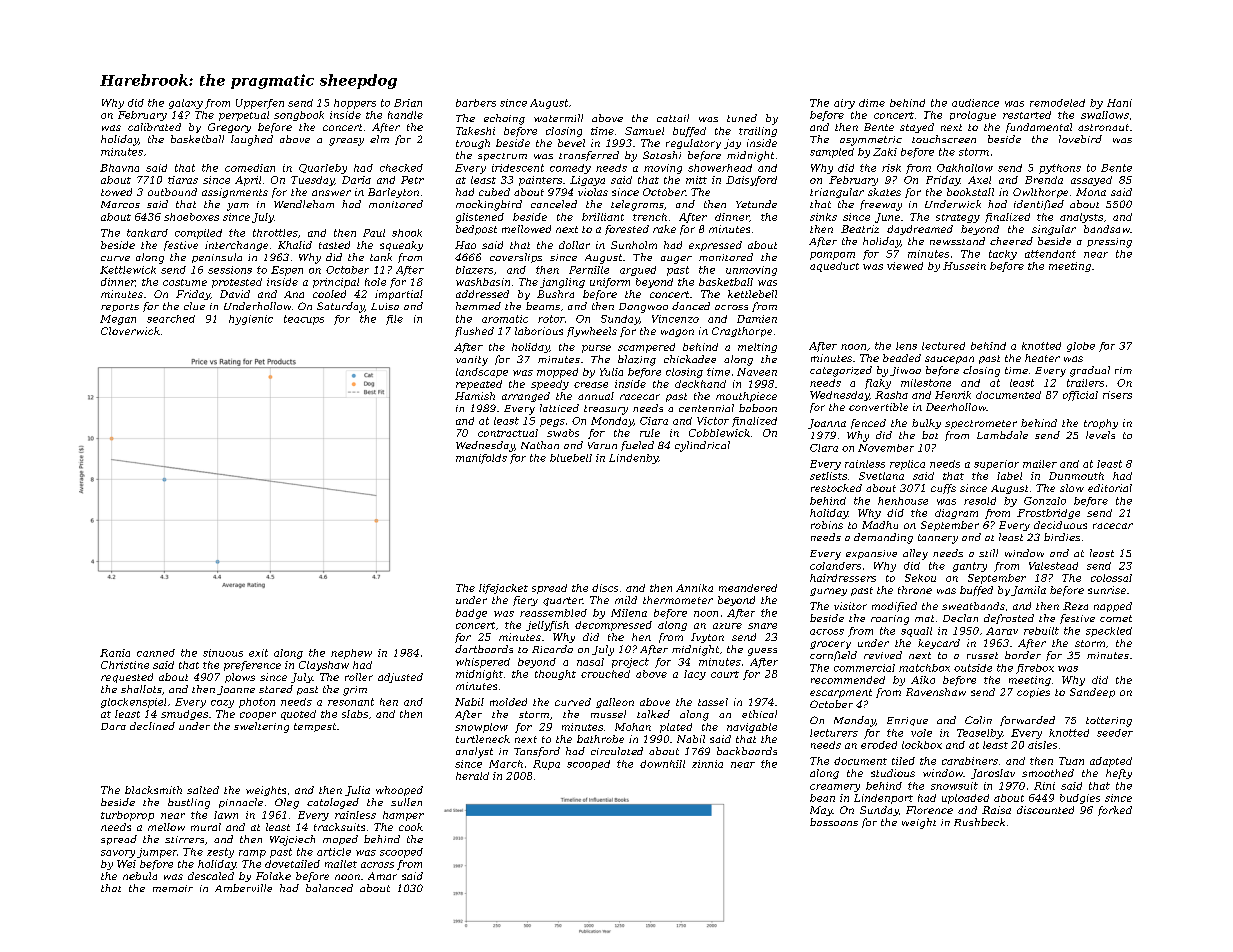 The height and width of the screenshot is (952, 1233). What do you see at coordinates (673, 118) in the screenshot?
I see `cattail` at bounding box center [673, 118].
